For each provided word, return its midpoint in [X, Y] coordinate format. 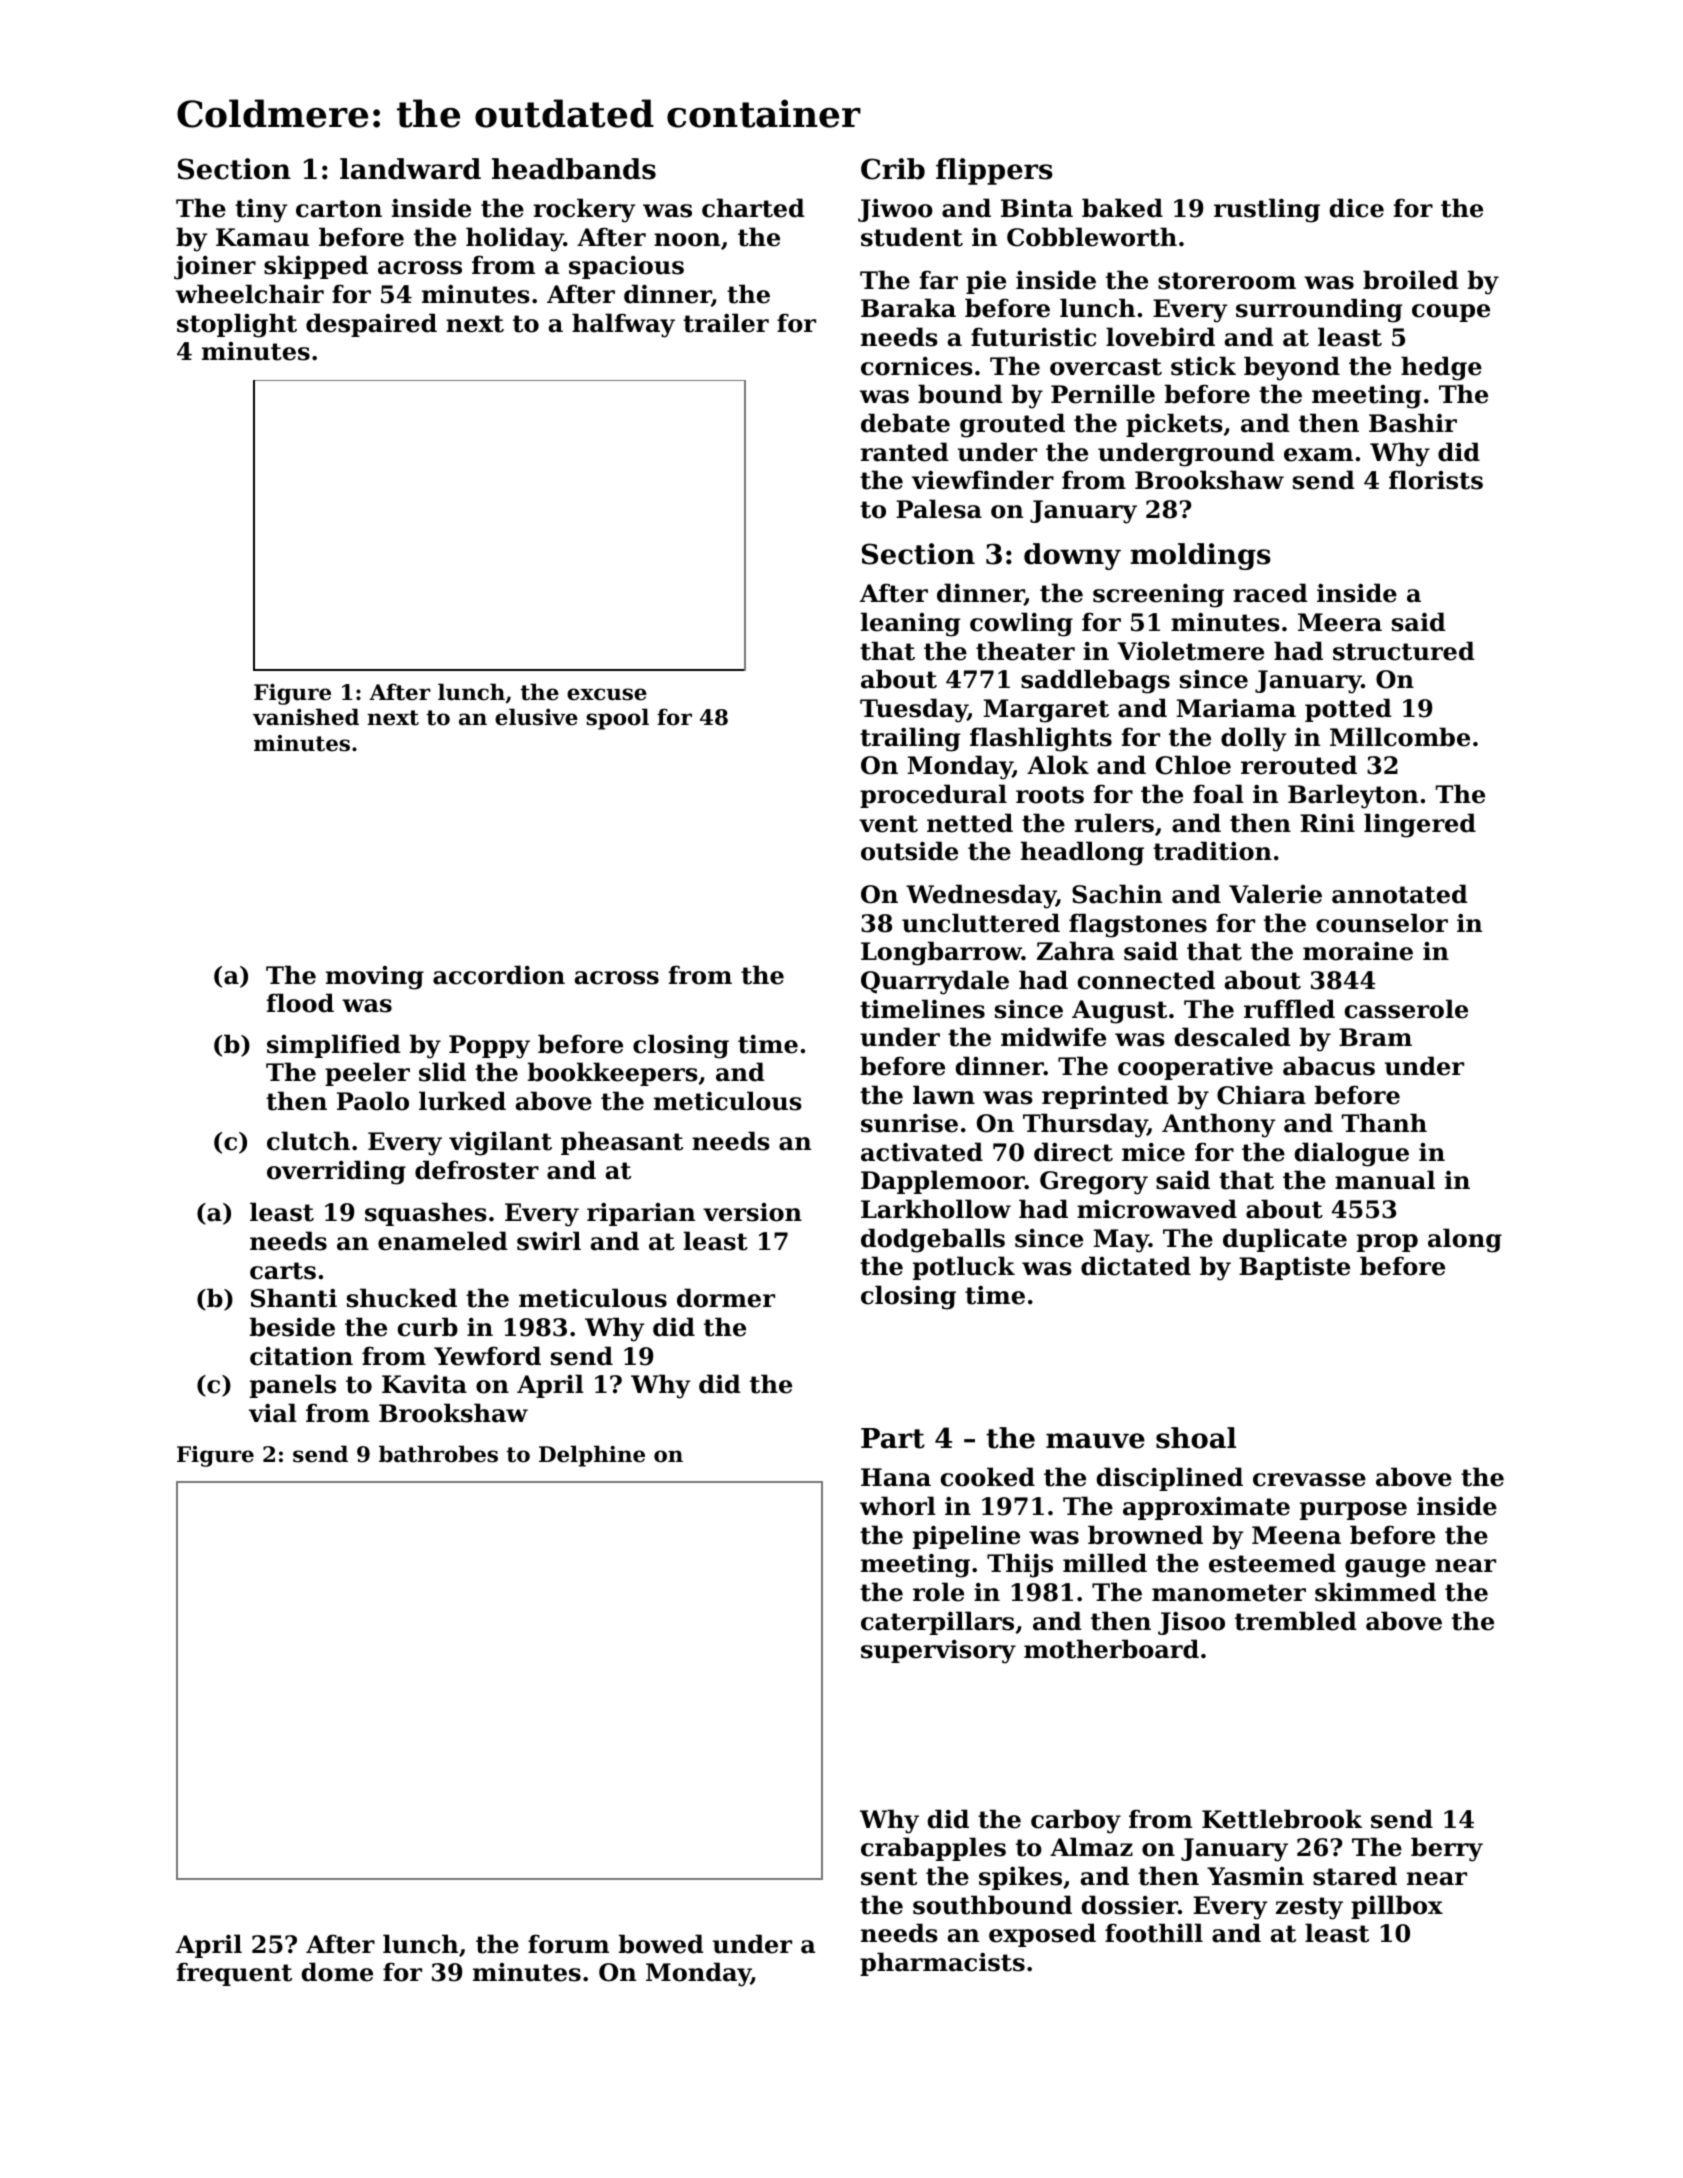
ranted [904, 452]
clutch [308, 1141]
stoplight [237, 325]
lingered [1420, 825]
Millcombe [1400, 737]
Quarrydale [935, 982]
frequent [234, 1974]
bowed [661, 1944]
